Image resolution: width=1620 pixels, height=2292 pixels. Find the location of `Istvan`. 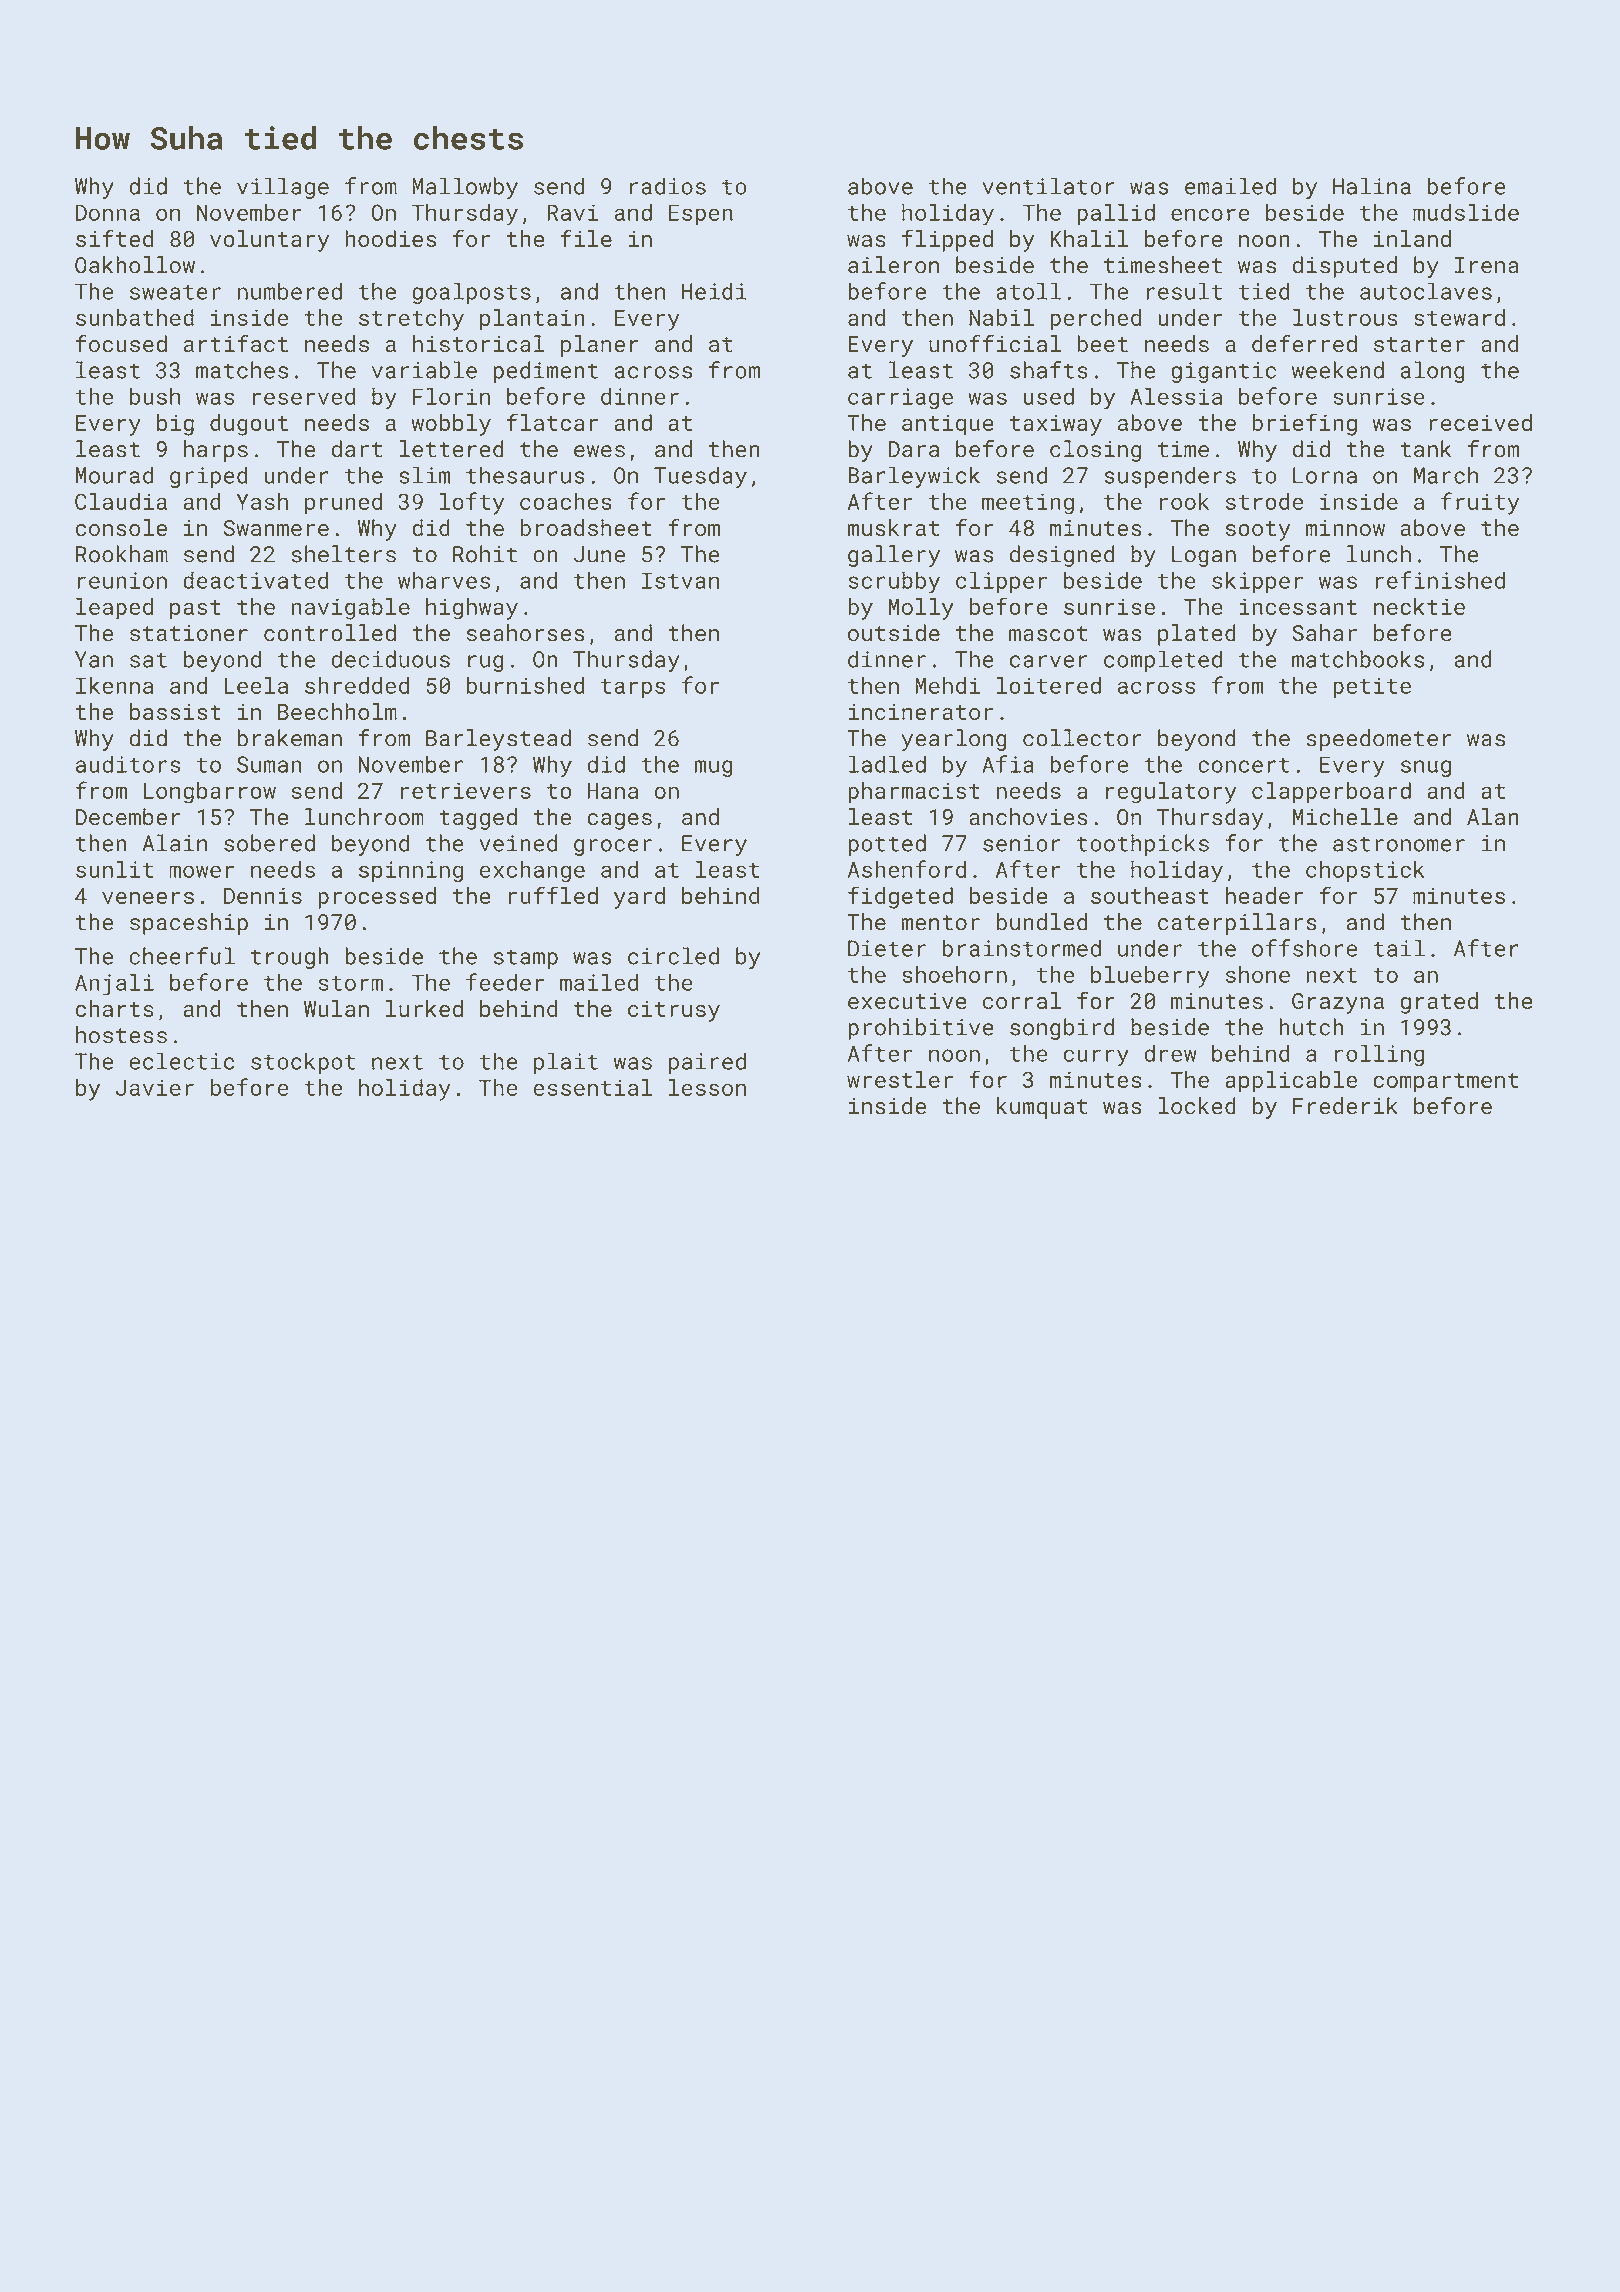

Istvan is located at coordinates (680, 580).
